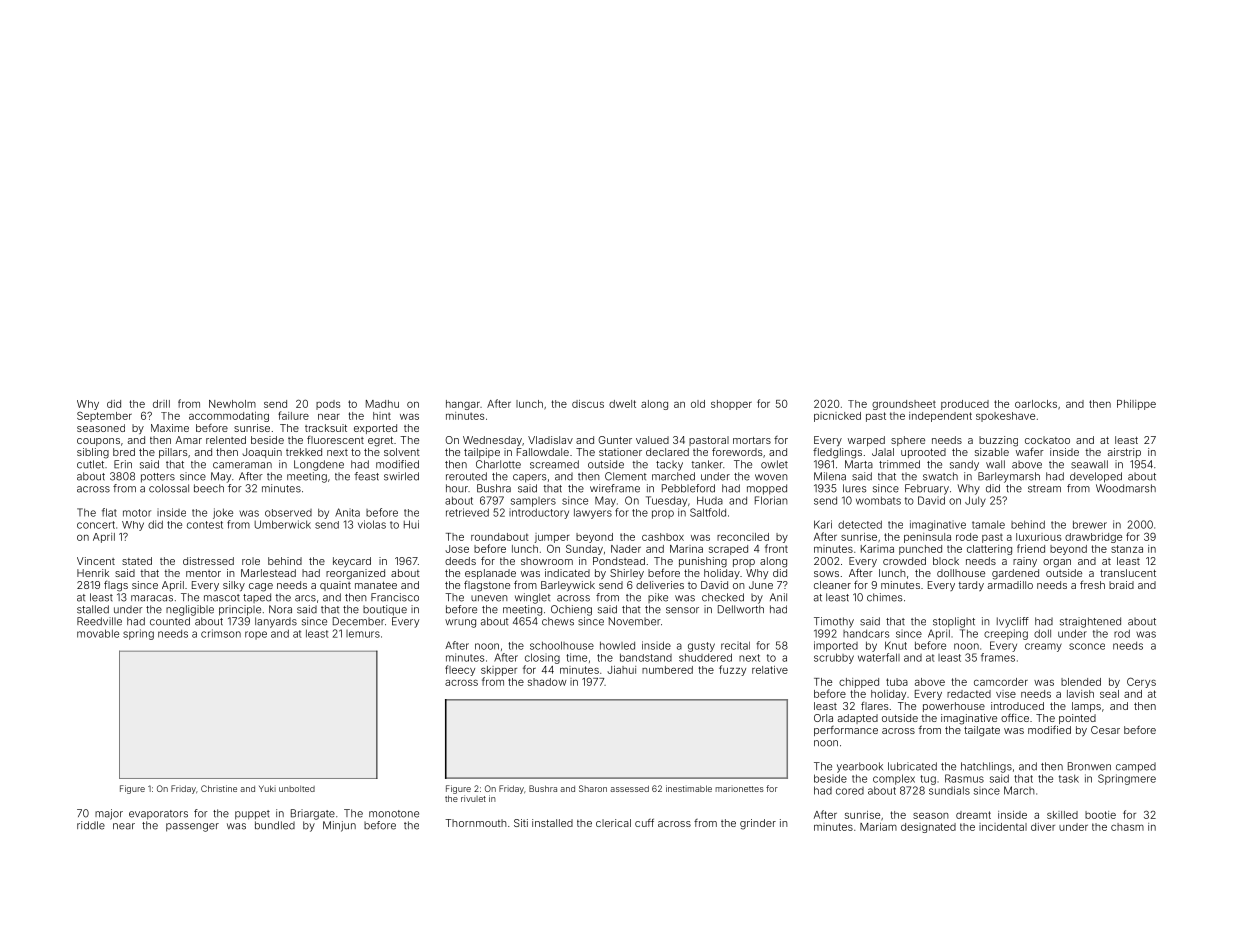 This screenshot has width=1233, height=952. What do you see at coordinates (904, 405) in the screenshot?
I see `groundsheet` at bounding box center [904, 405].
